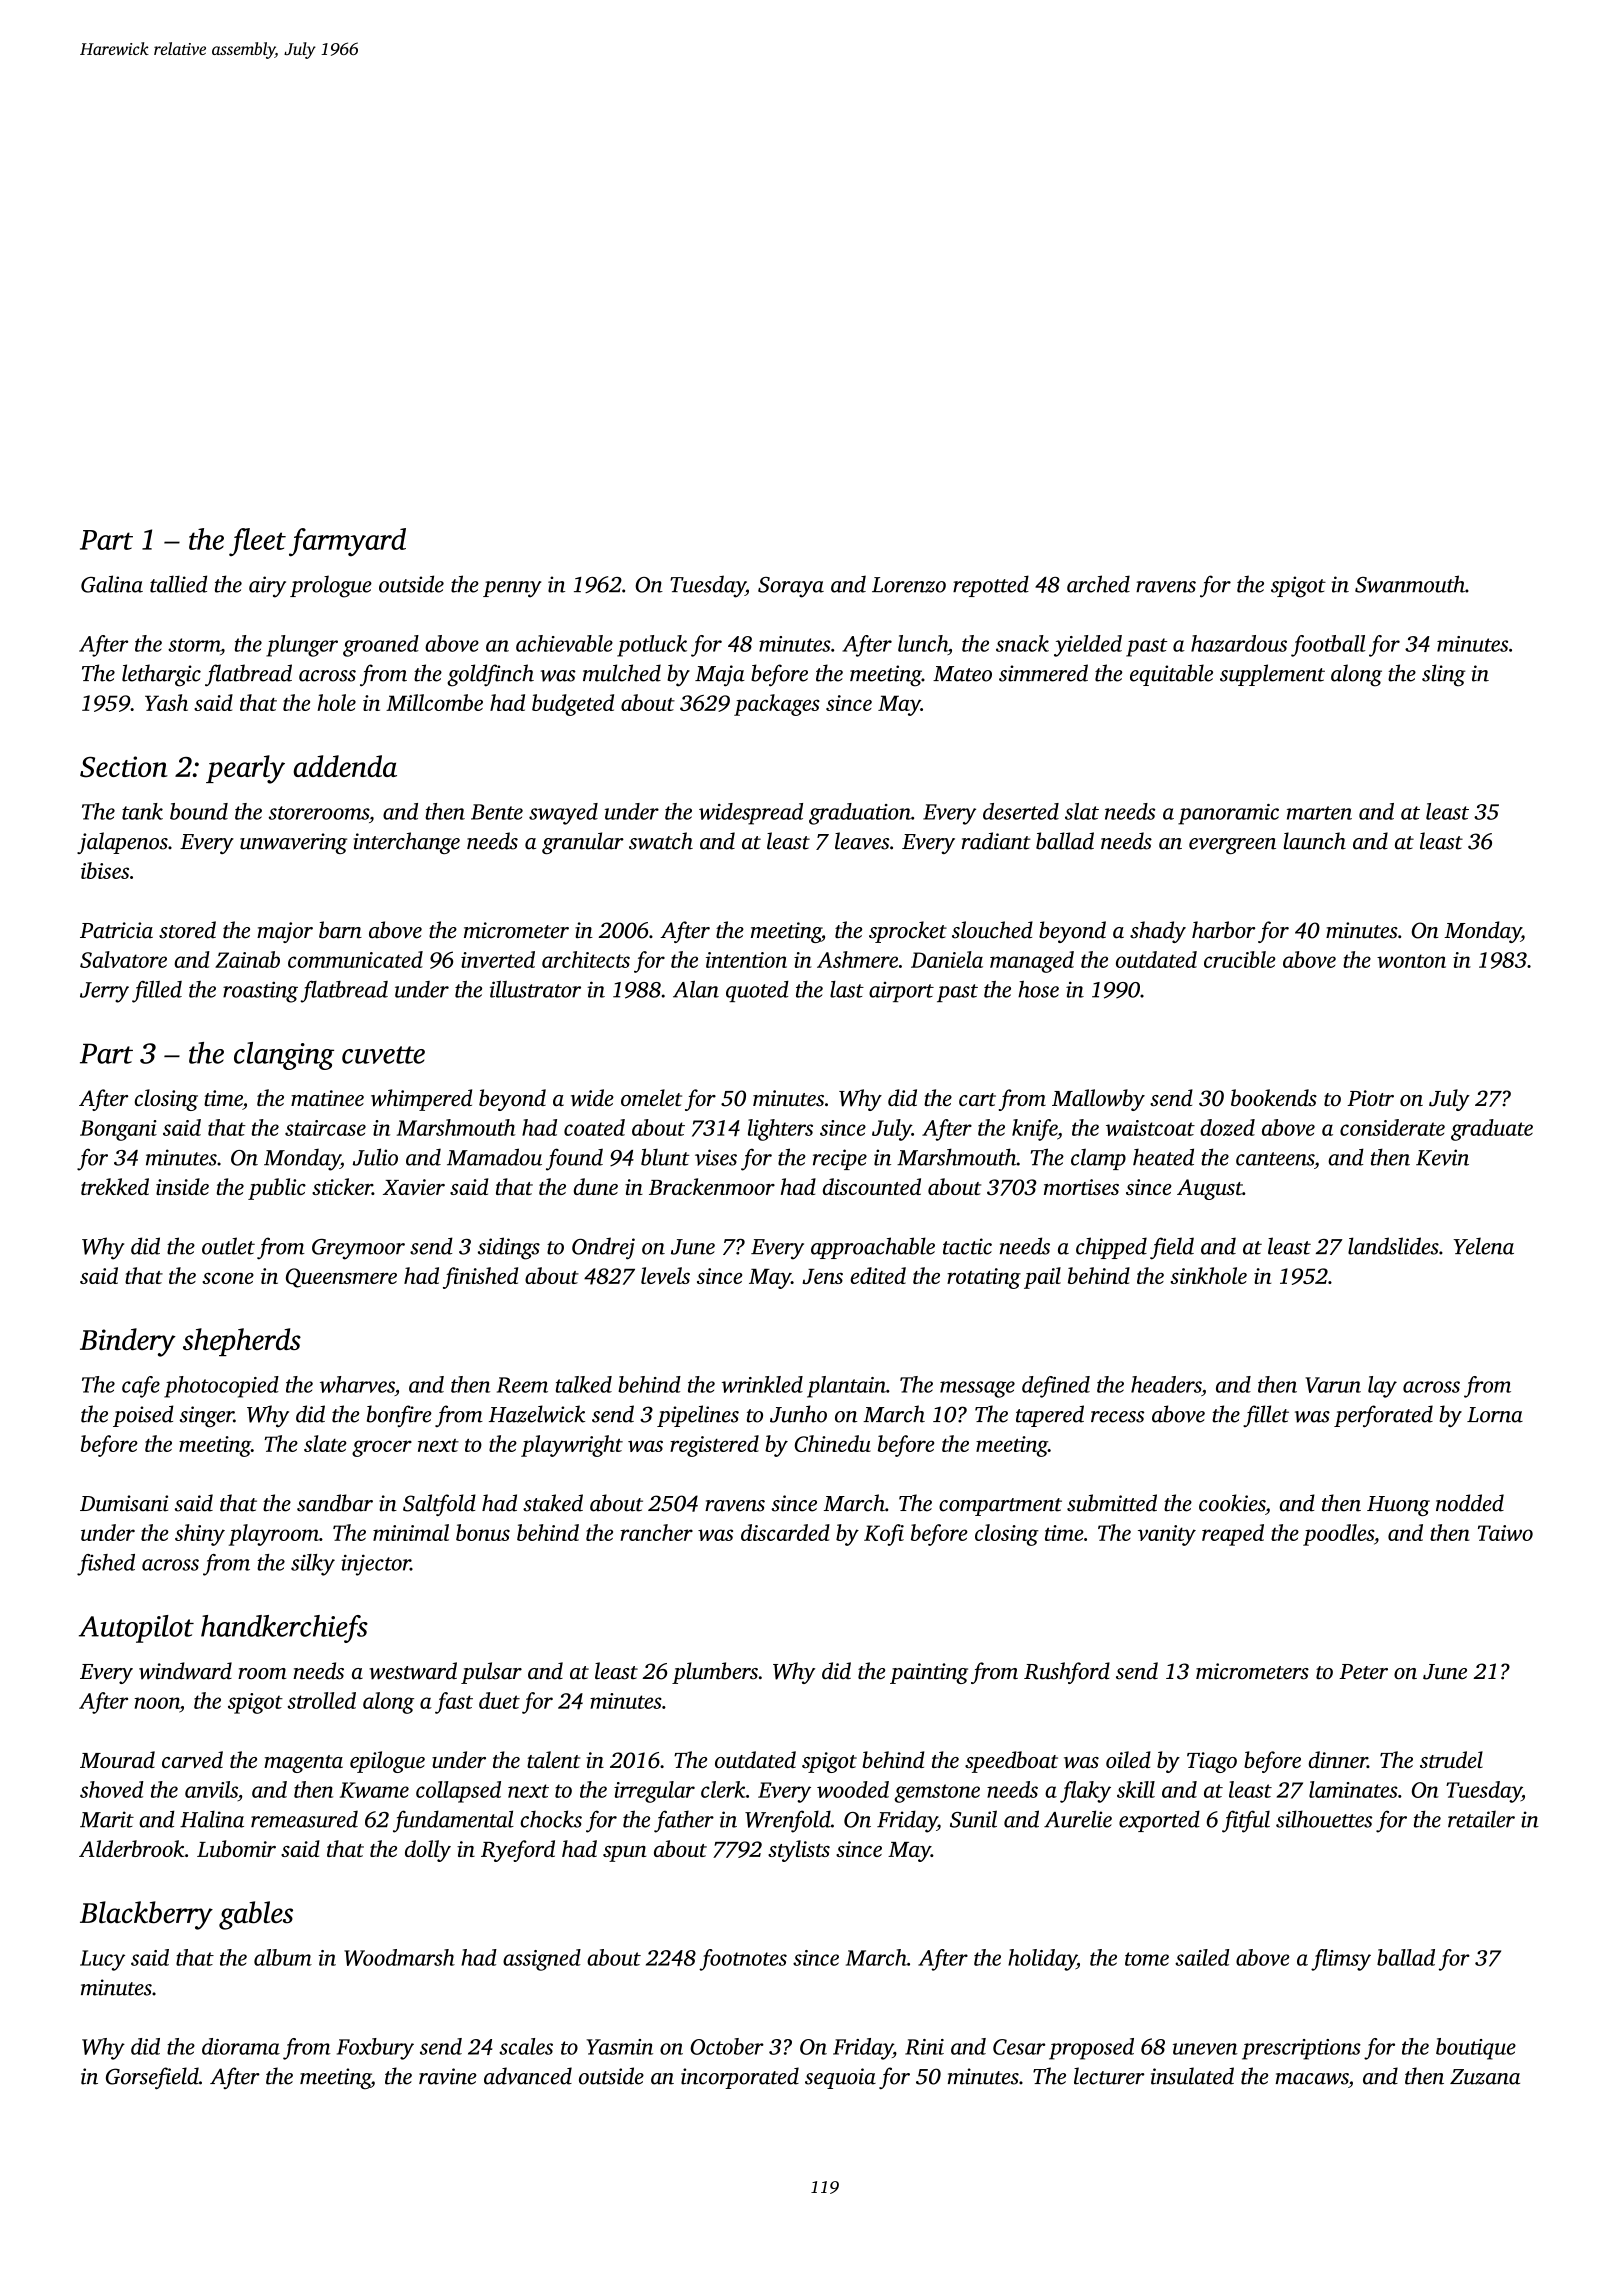  I want to click on dinner, so click(1337, 1759).
